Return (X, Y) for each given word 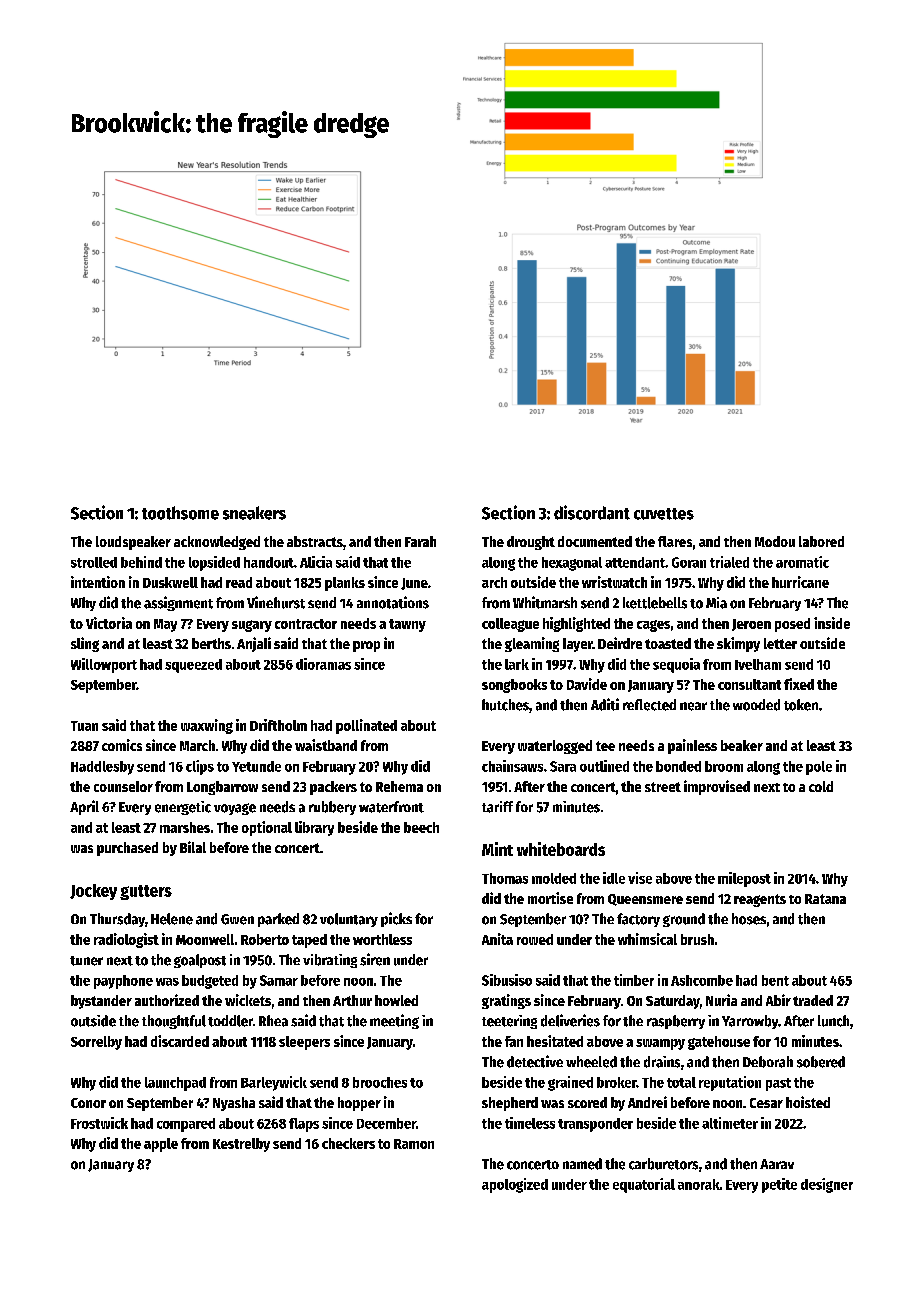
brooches (380, 1082)
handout (269, 562)
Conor (88, 1103)
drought (531, 543)
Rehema (399, 786)
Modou (775, 541)
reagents (760, 900)
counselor (123, 786)
